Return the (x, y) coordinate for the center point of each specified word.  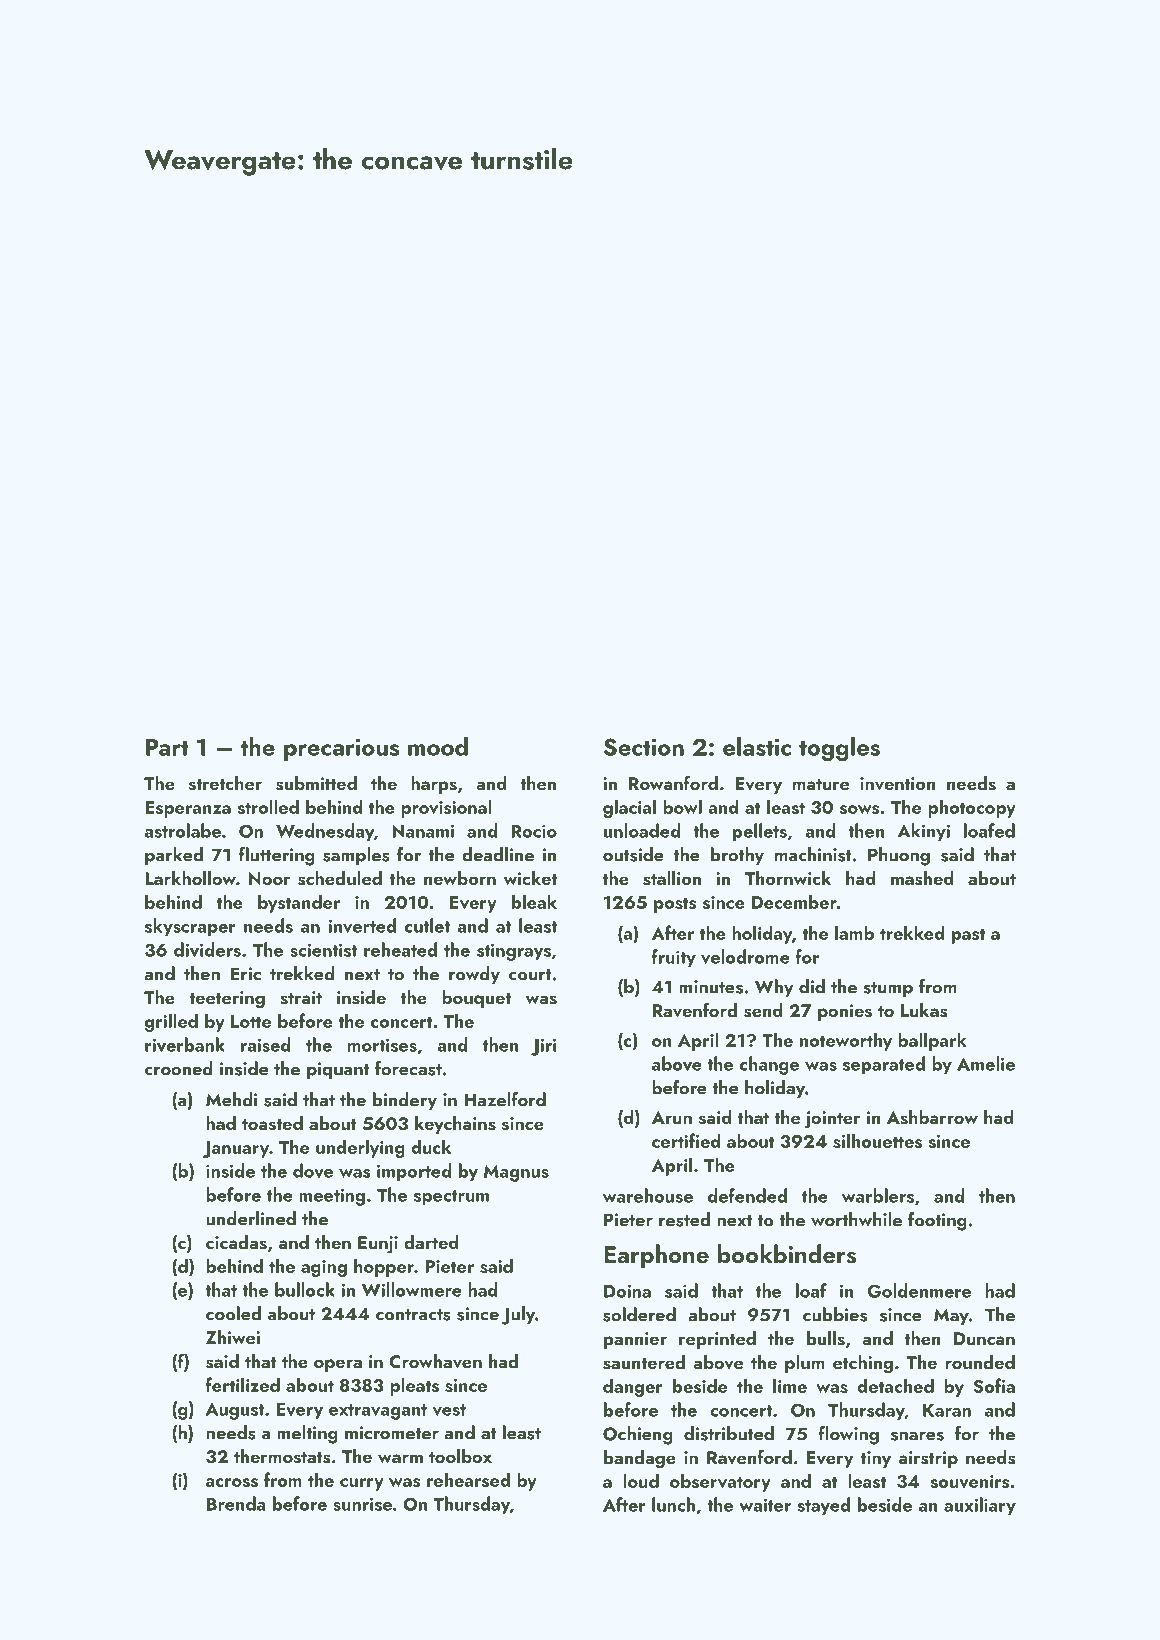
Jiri (543, 1047)
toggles (839, 749)
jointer (833, 1120)
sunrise (362, 1504)
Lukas (924, 1010)
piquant (338, 1070)
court (530, 975)
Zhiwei (233, 1337)
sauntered (644, 1362)
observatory (720, 1482)
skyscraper (190, 927)
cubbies (835, 1314)
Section (644, 747)
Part (167, 747)
